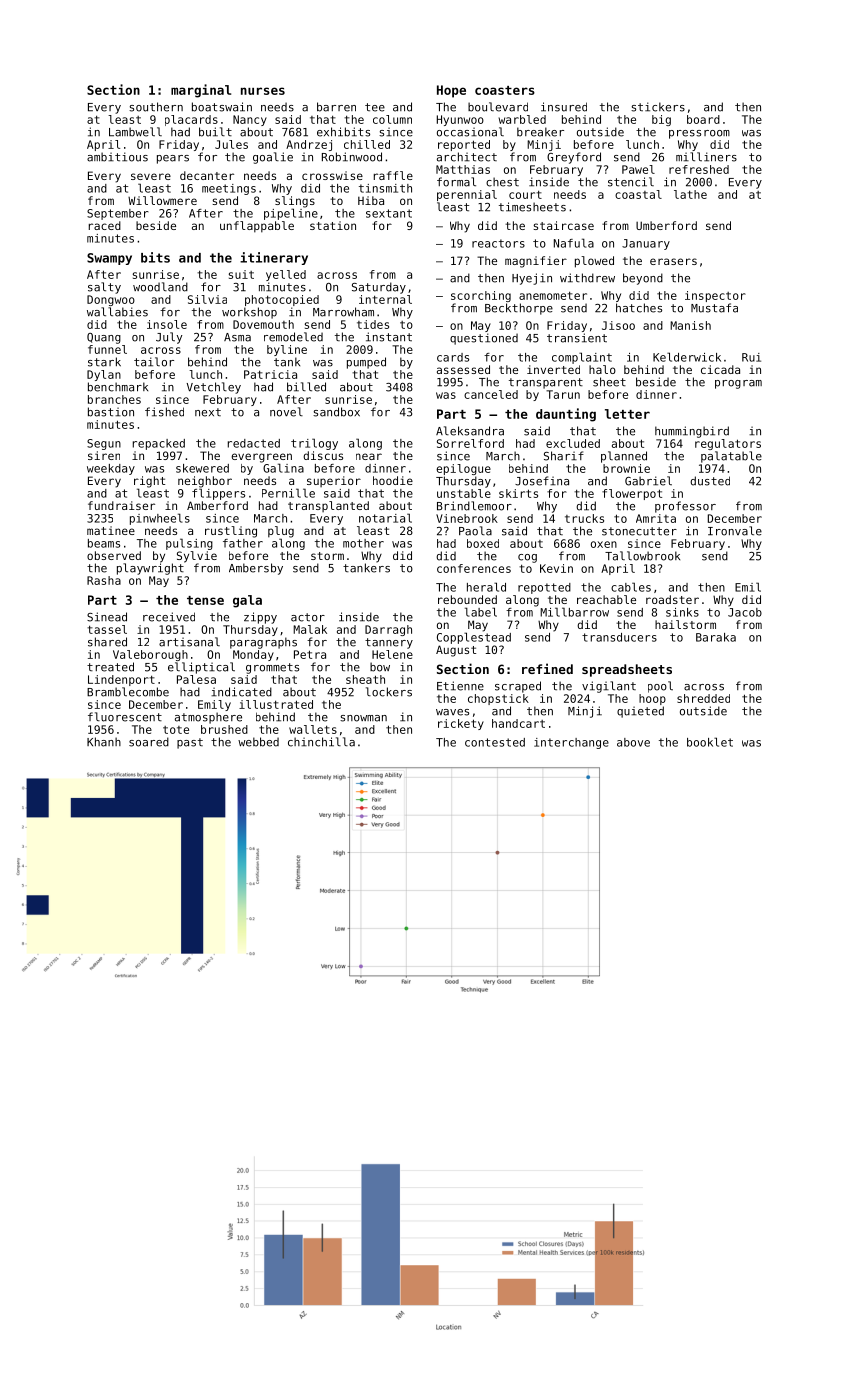 Image resolution: width=849 pixels, height=1400 pixels. What do you see at coordinates (474, 568) in the document?
I see `conferences` at bounding box center [474, 568].
